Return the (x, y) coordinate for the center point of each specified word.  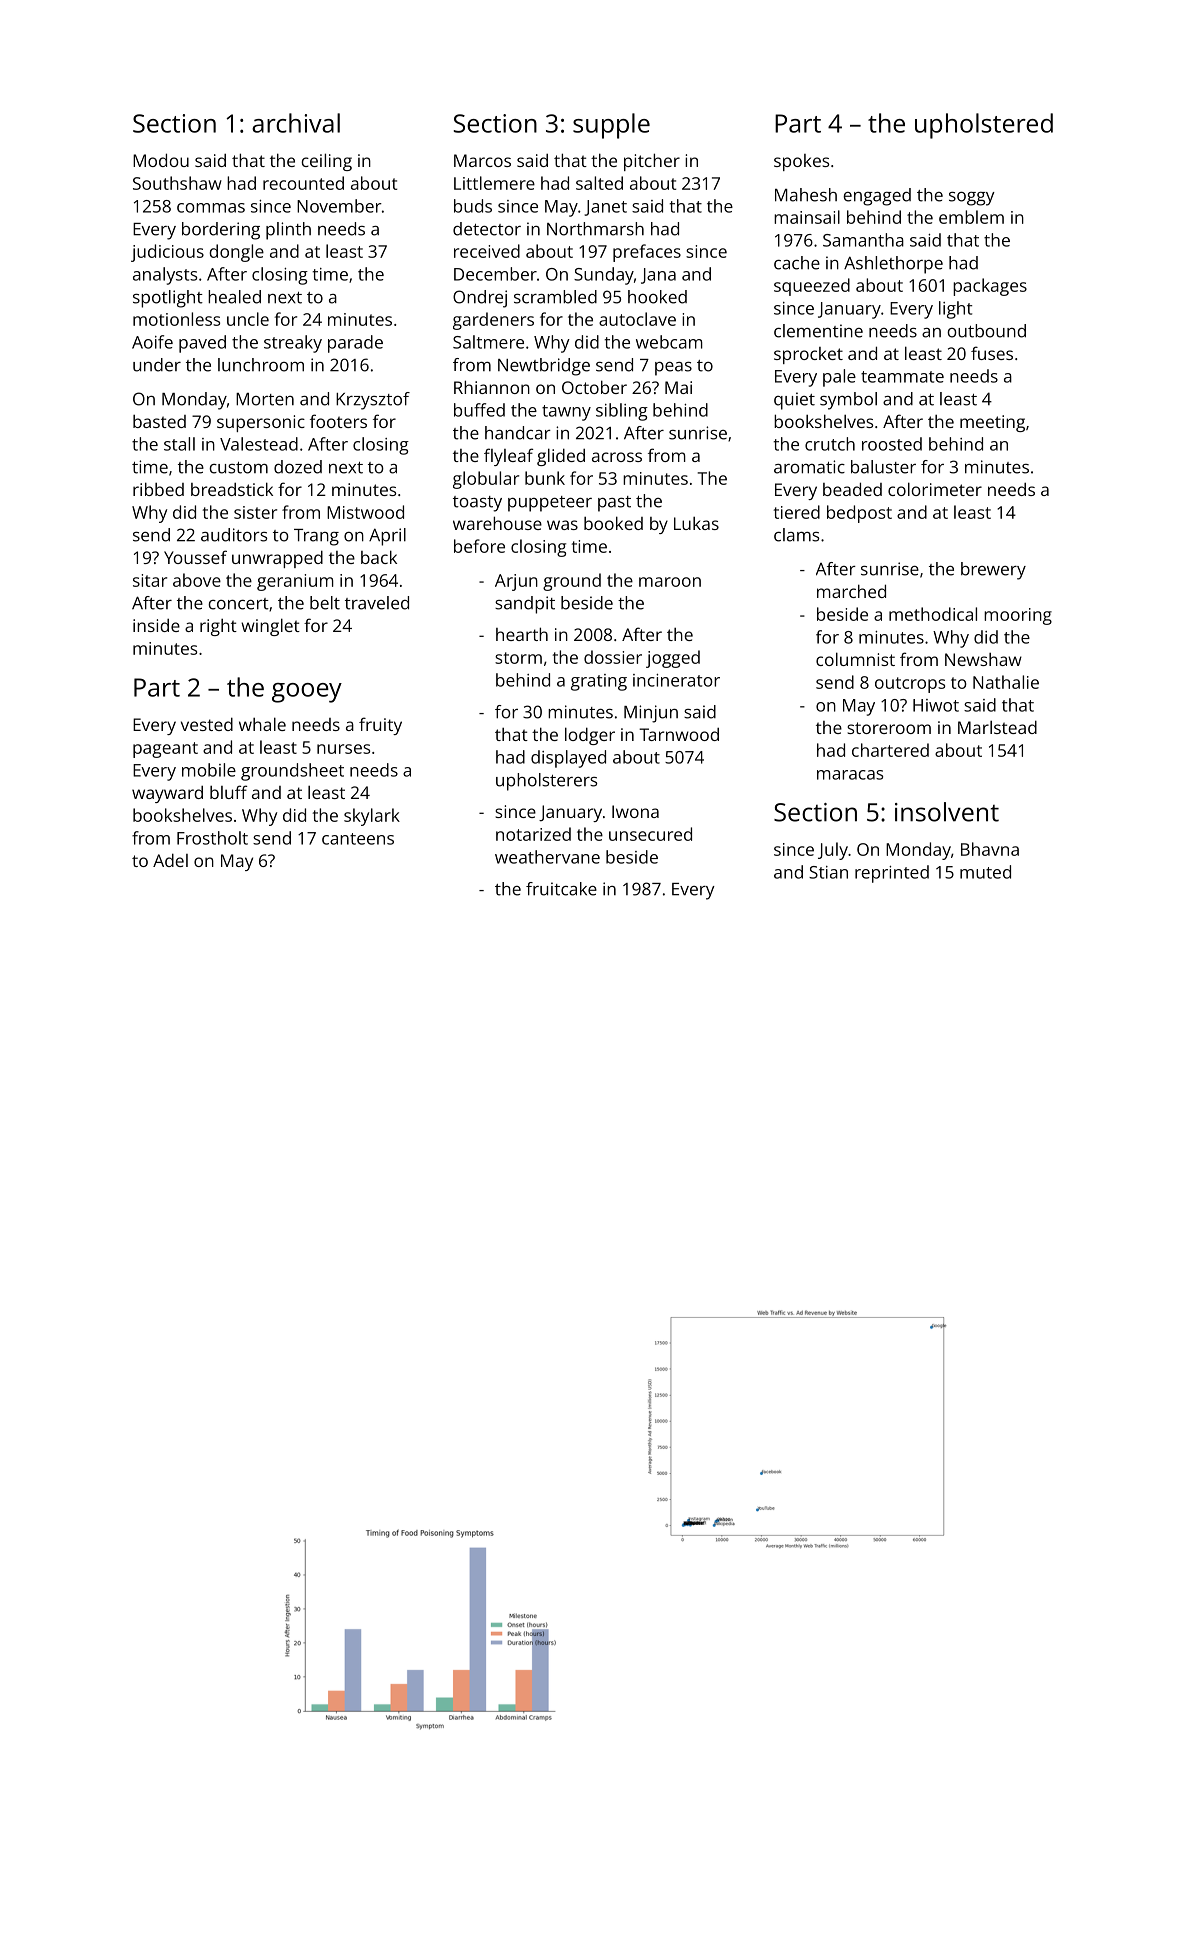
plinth (288, 231)
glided (561, 457)
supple (611, 126)
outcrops (910, 685)
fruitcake (561, 889)
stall (179, 444)
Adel (170, 860)
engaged (877, 197)
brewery (993, 571)
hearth (522, 634)
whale (262, 724)
